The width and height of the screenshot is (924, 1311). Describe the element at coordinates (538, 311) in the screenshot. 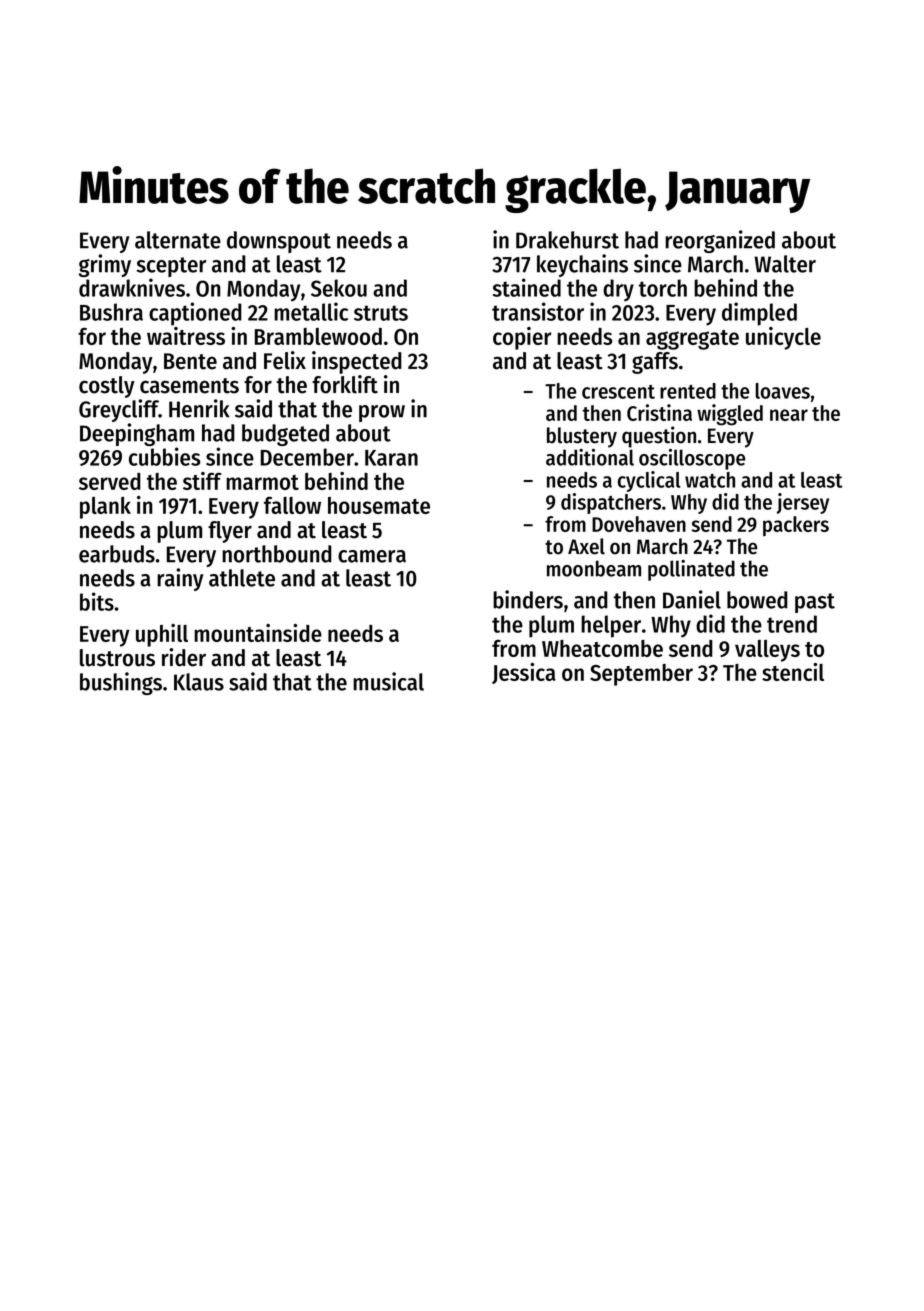

I see `transistor` at that location.
